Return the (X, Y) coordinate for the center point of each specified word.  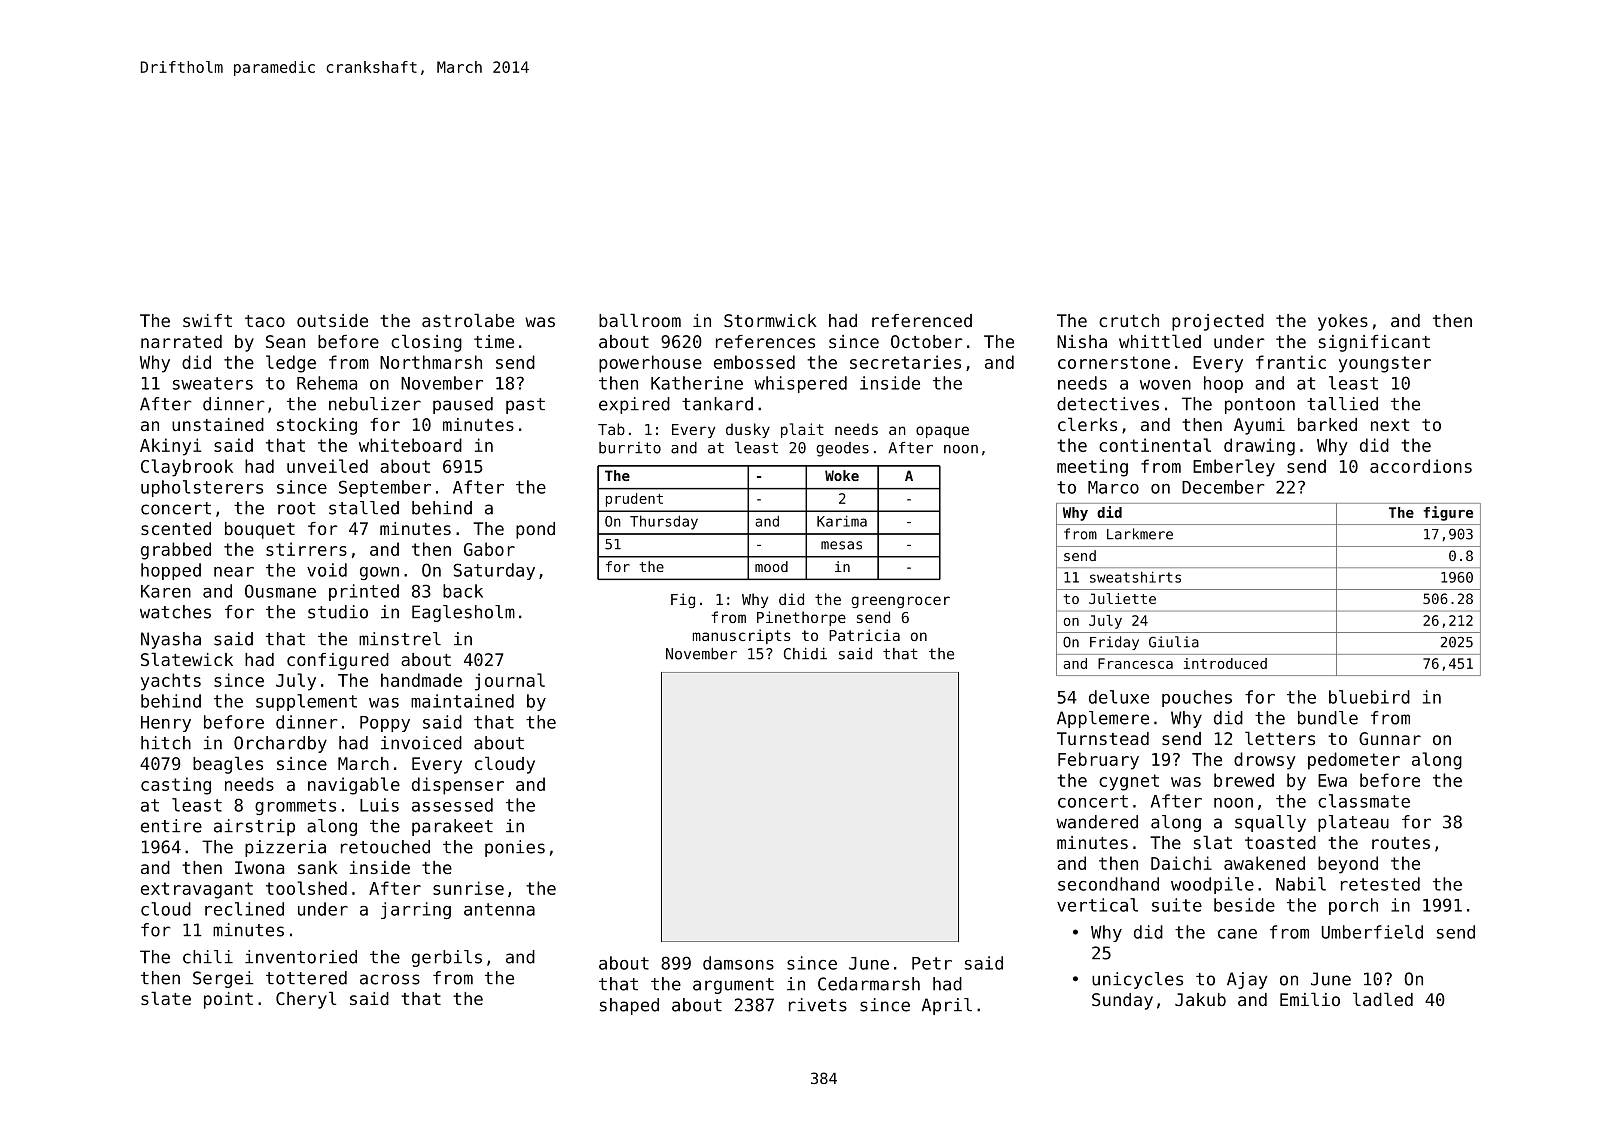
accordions (1421, 466)
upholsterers (202, 488)
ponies (515, 848)
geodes (842, 449)
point (228, 1000)
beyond (1348, 865)
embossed (754, 362)
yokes (1343, 322)
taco (265, 321)
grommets (295, 807)
